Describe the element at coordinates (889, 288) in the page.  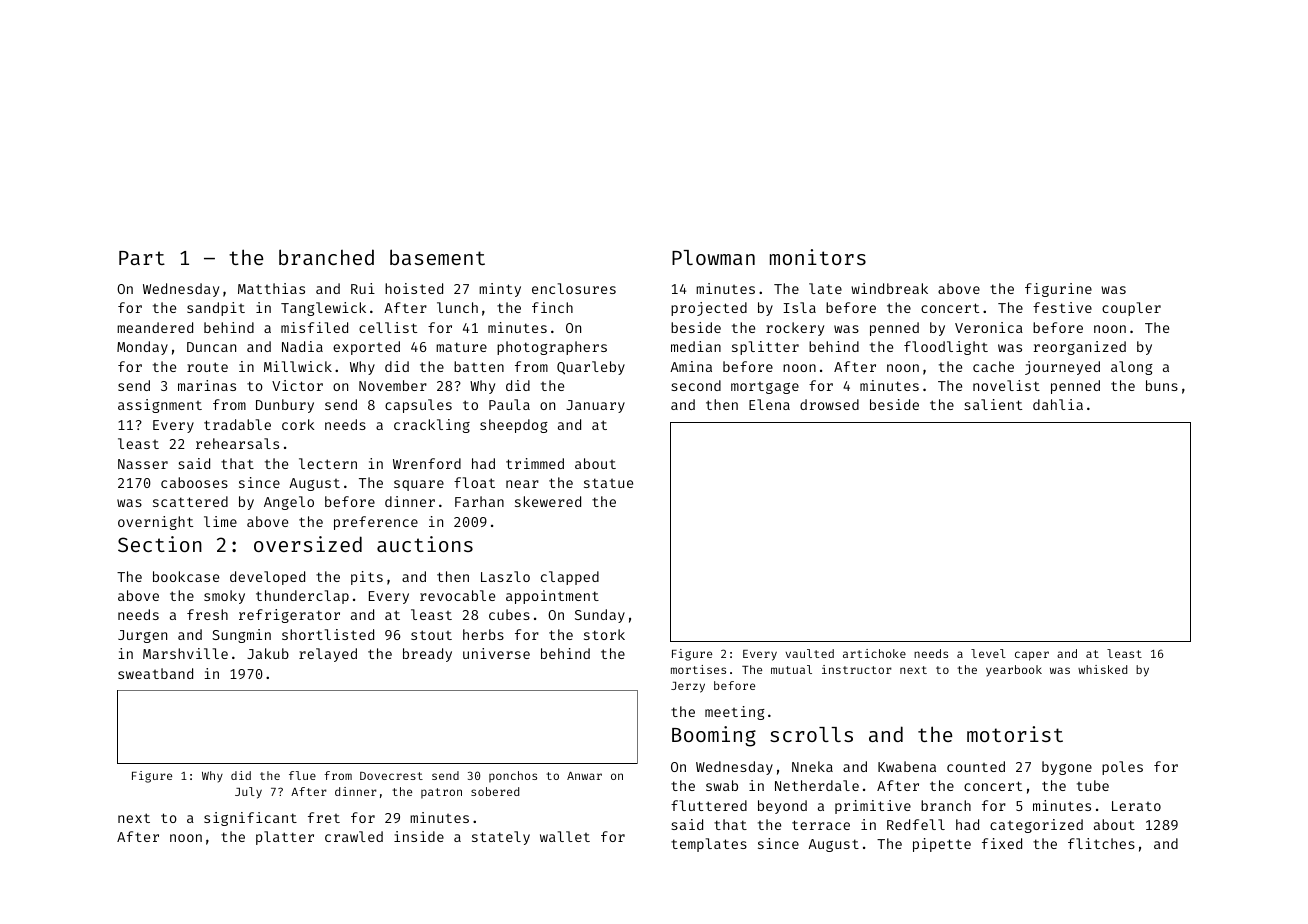
I see `windbreak` at that location.
